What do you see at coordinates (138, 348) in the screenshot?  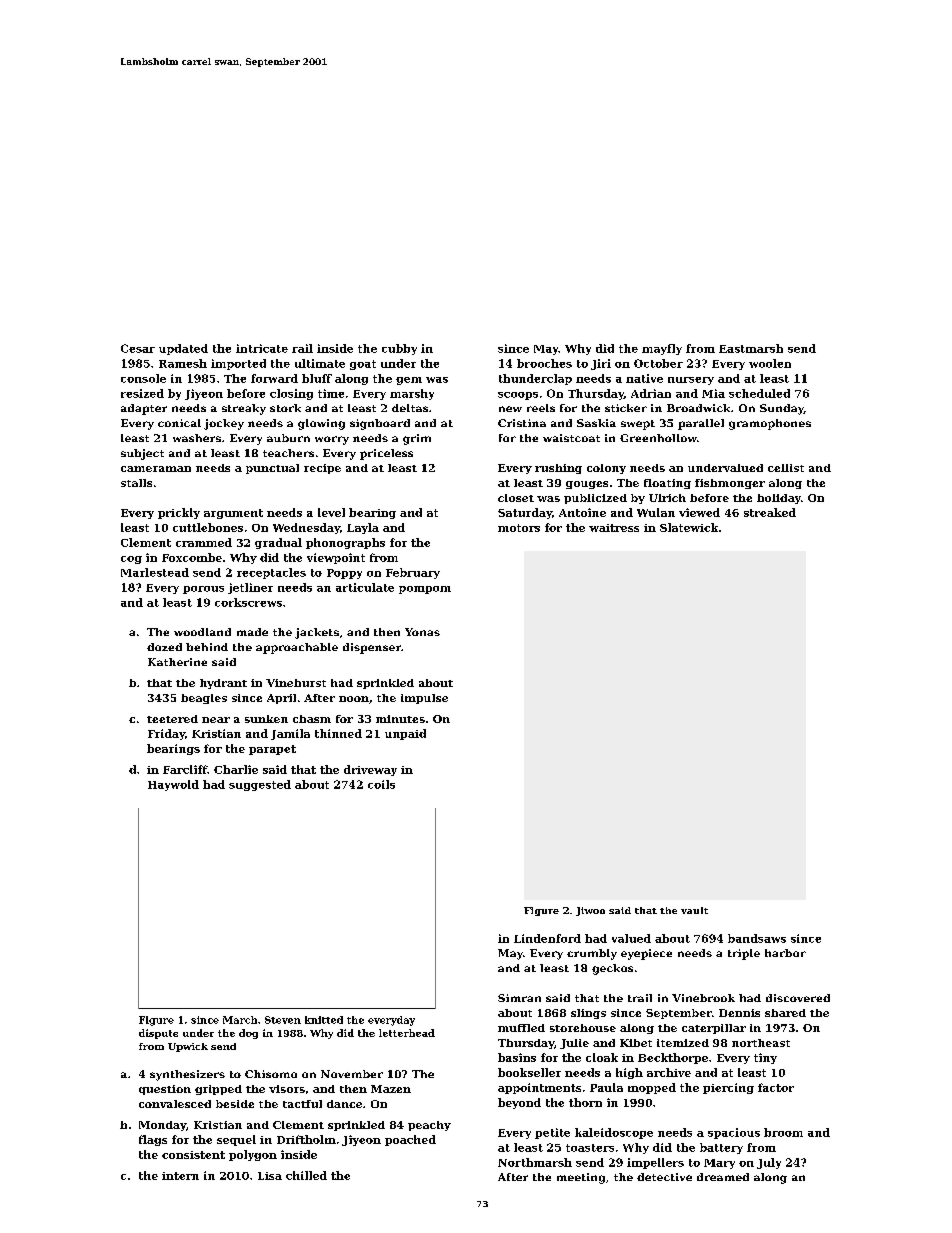 I see `Cesar` at bounding box center [138, 348].
